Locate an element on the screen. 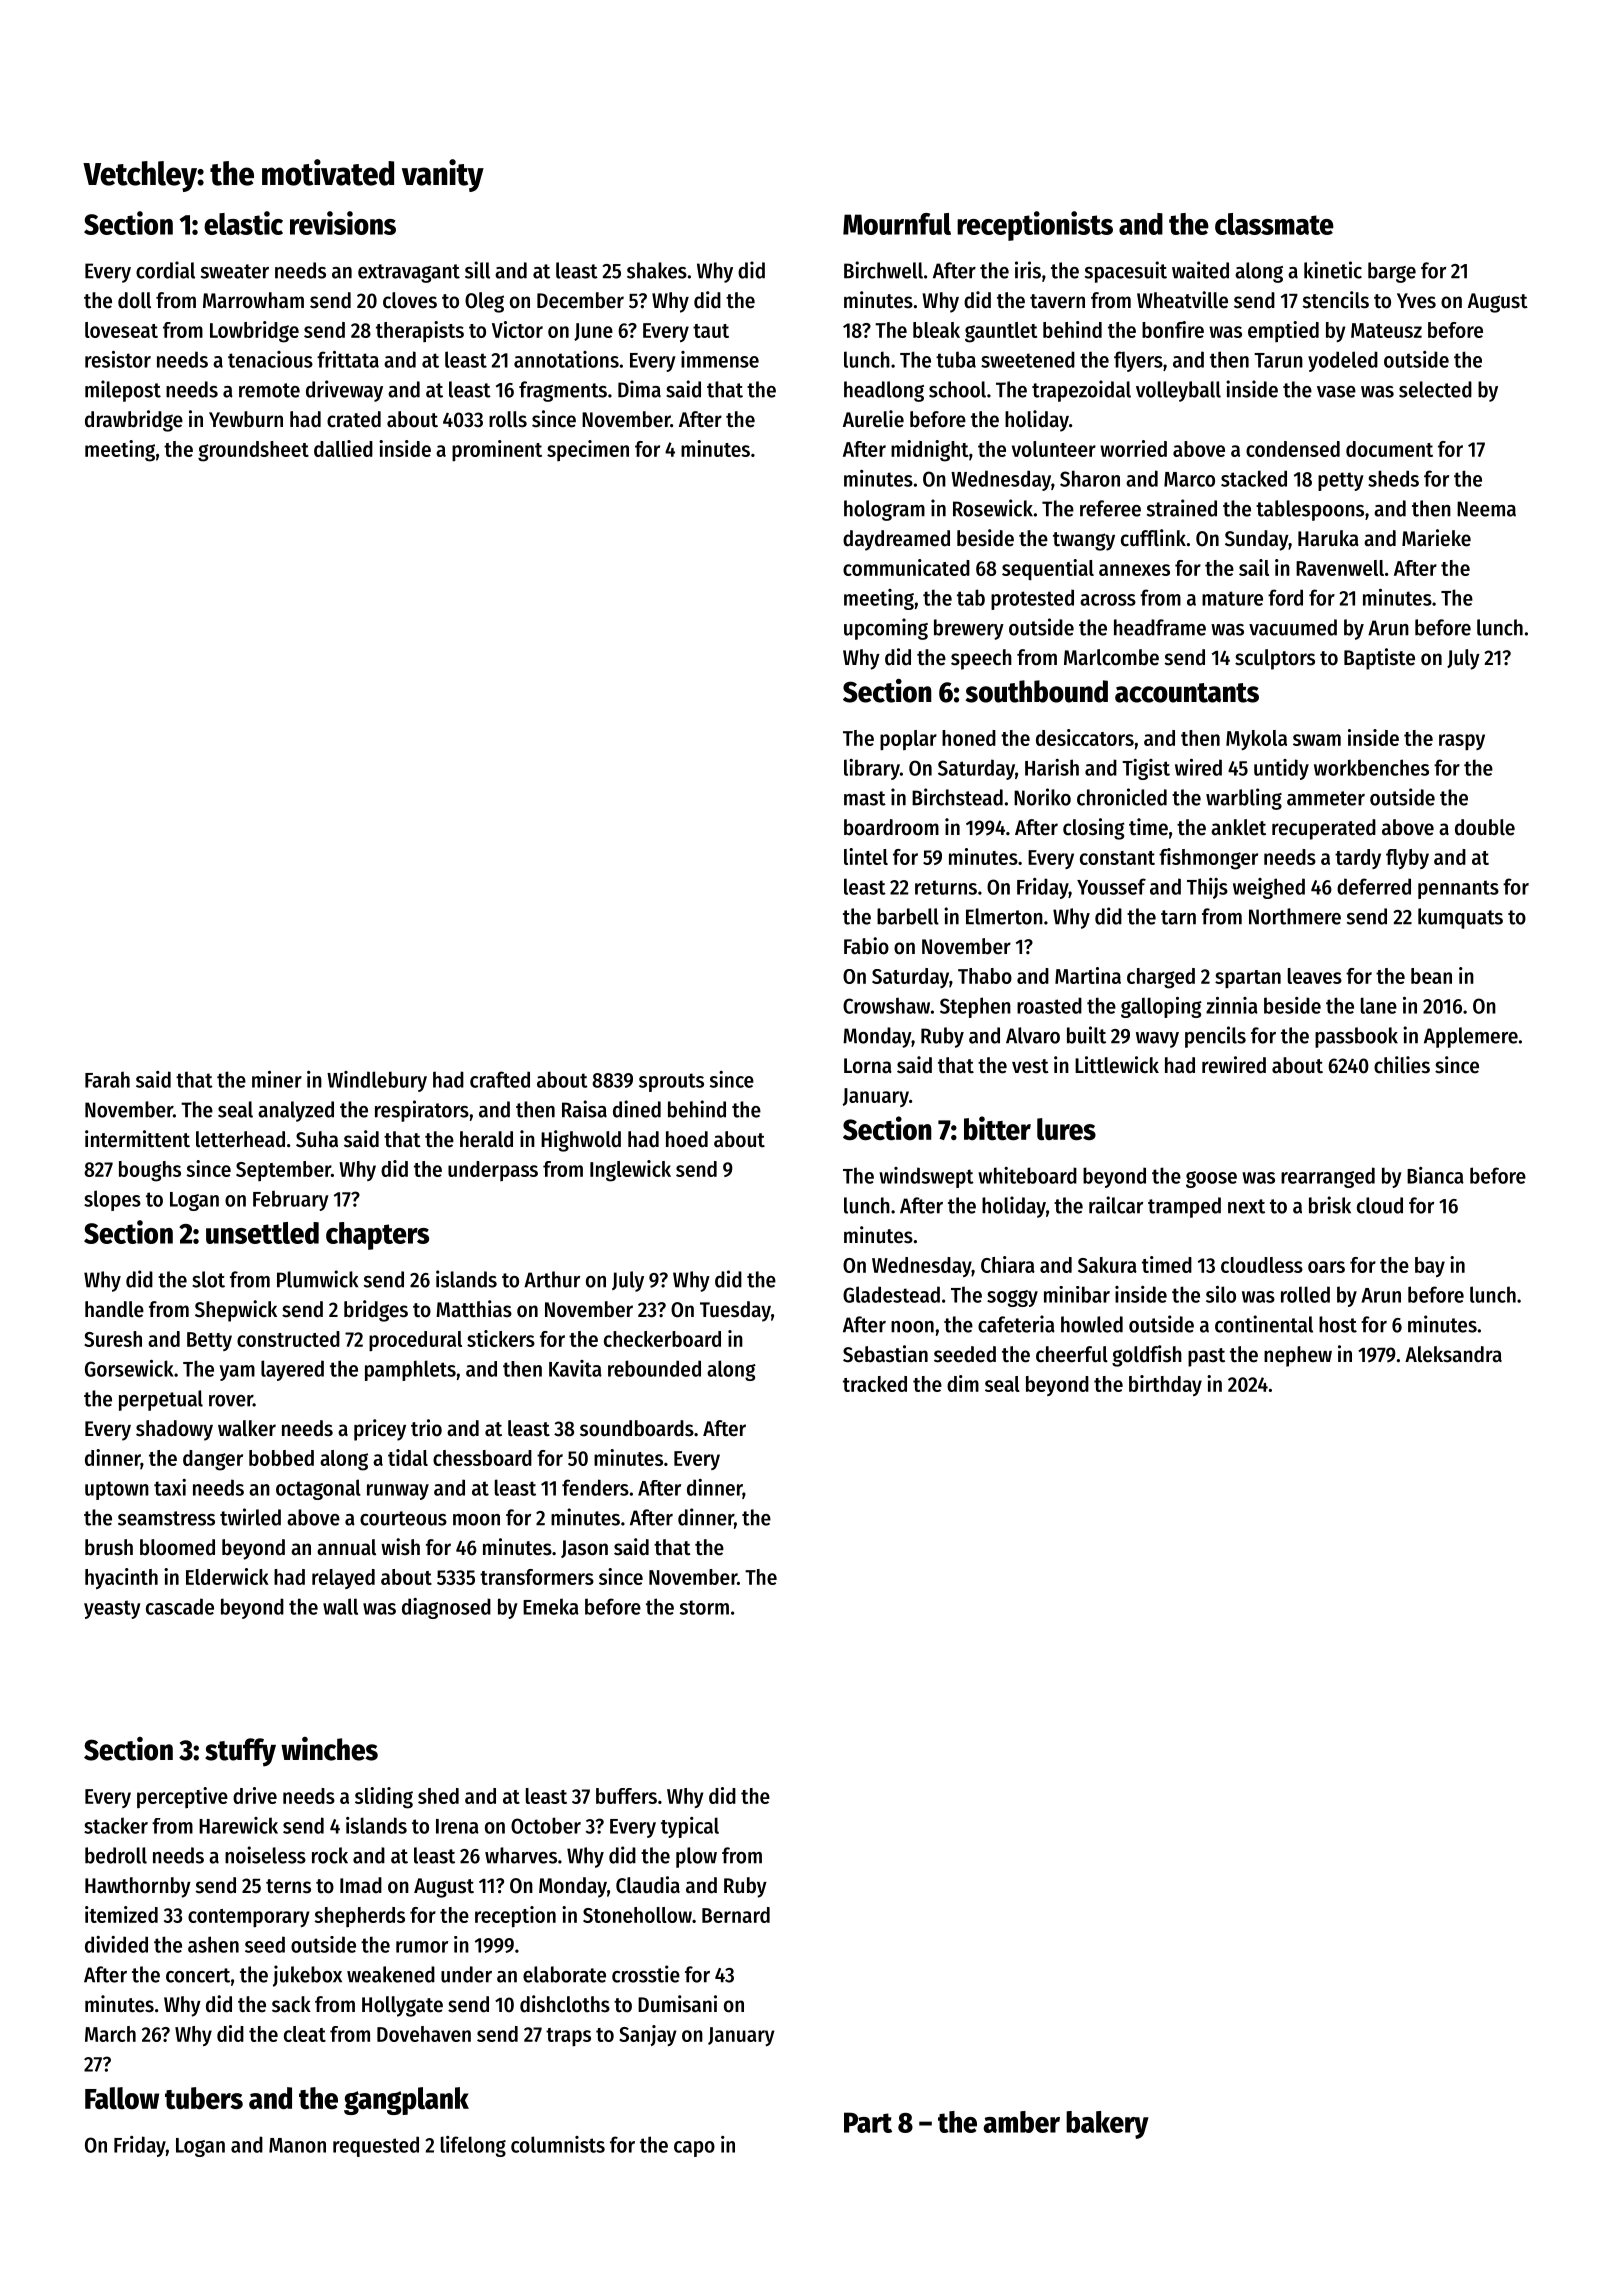 Image resolution: width=1620 pixels, height=2292 pixels. Mournful is located at coordinates (897, 224).
